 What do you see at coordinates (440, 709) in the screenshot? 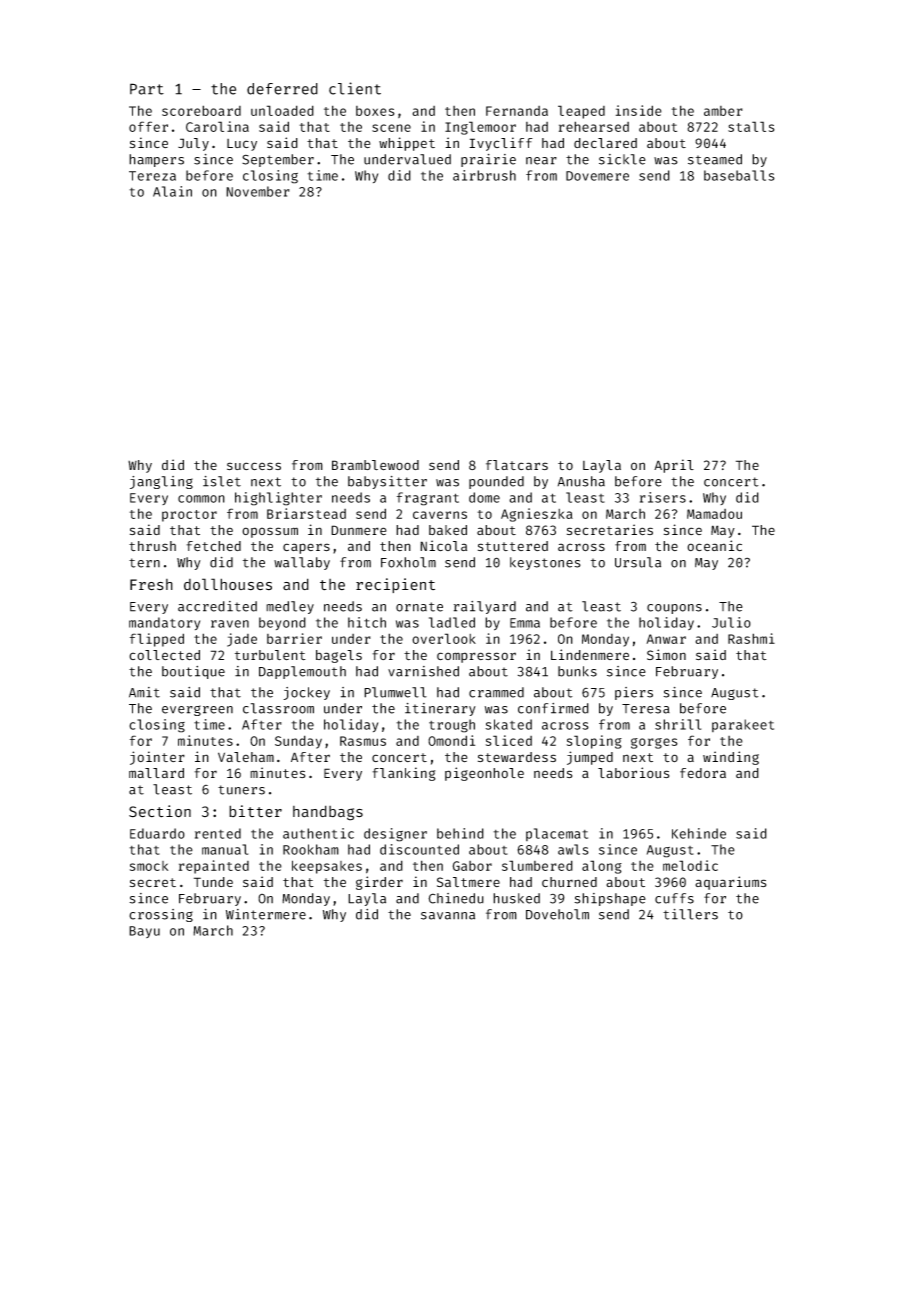
I see `itinerary` at bounding box center [440, 709].
